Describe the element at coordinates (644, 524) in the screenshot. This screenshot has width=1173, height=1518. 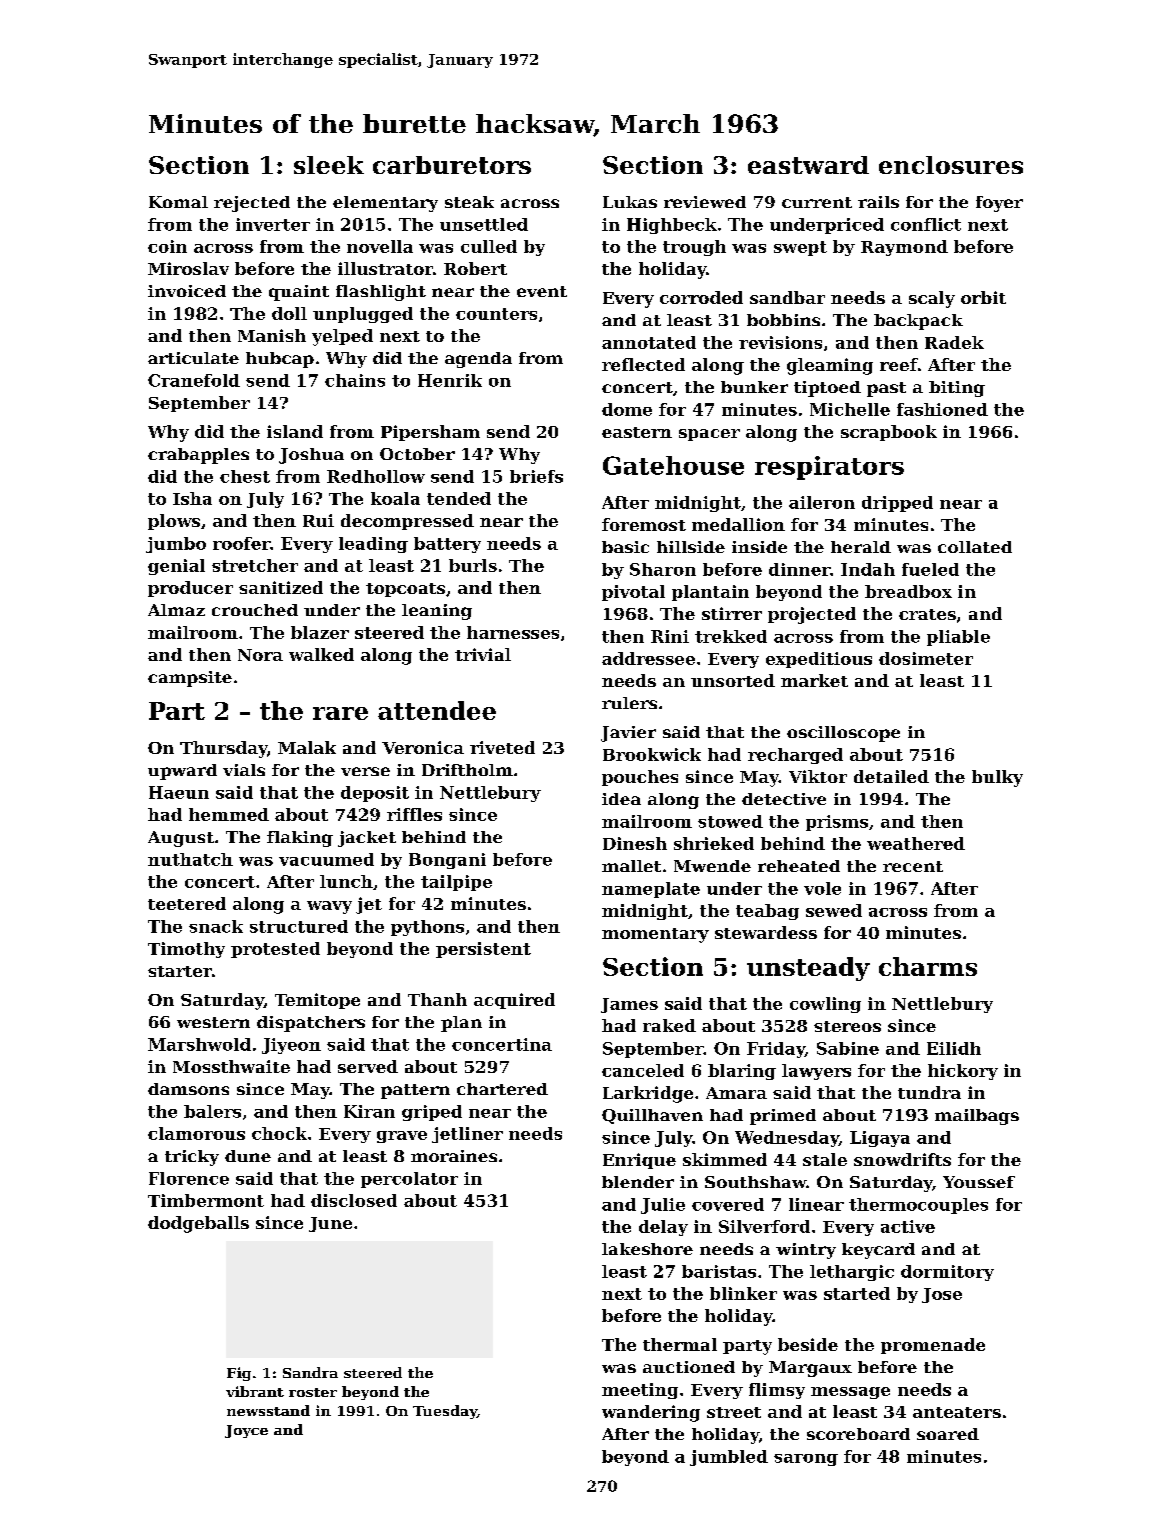
I see `foremost` at that location.
